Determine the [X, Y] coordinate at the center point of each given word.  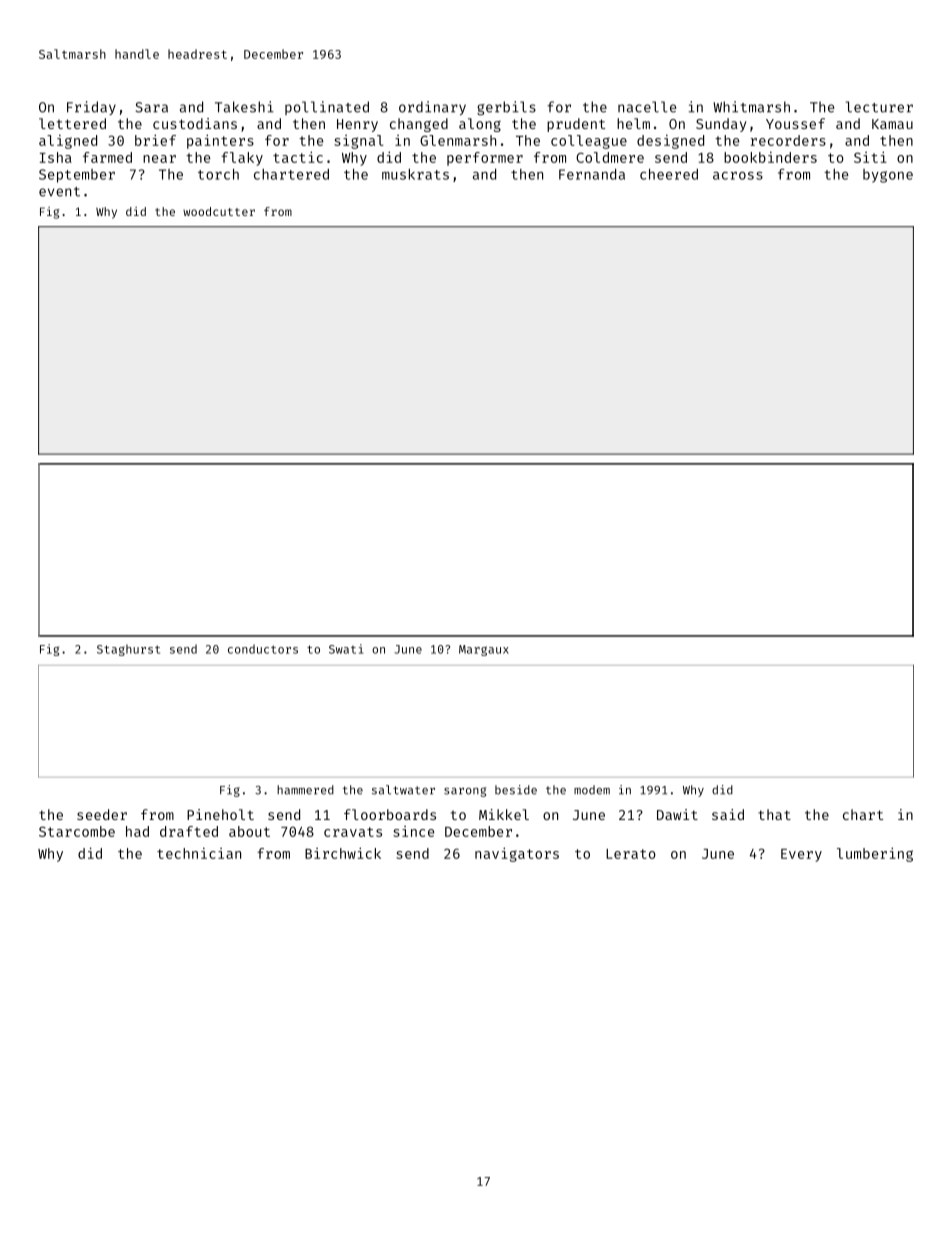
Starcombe [77, 831]
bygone [888, 176]
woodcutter [219, 211]
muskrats [415, 174]
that [774, 814]
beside [516, 790]
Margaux [484, 650]
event [59, 192]
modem [592, 790]
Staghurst [128, 650]
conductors [263, 649]
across [738, 176]
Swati [346, 649]
